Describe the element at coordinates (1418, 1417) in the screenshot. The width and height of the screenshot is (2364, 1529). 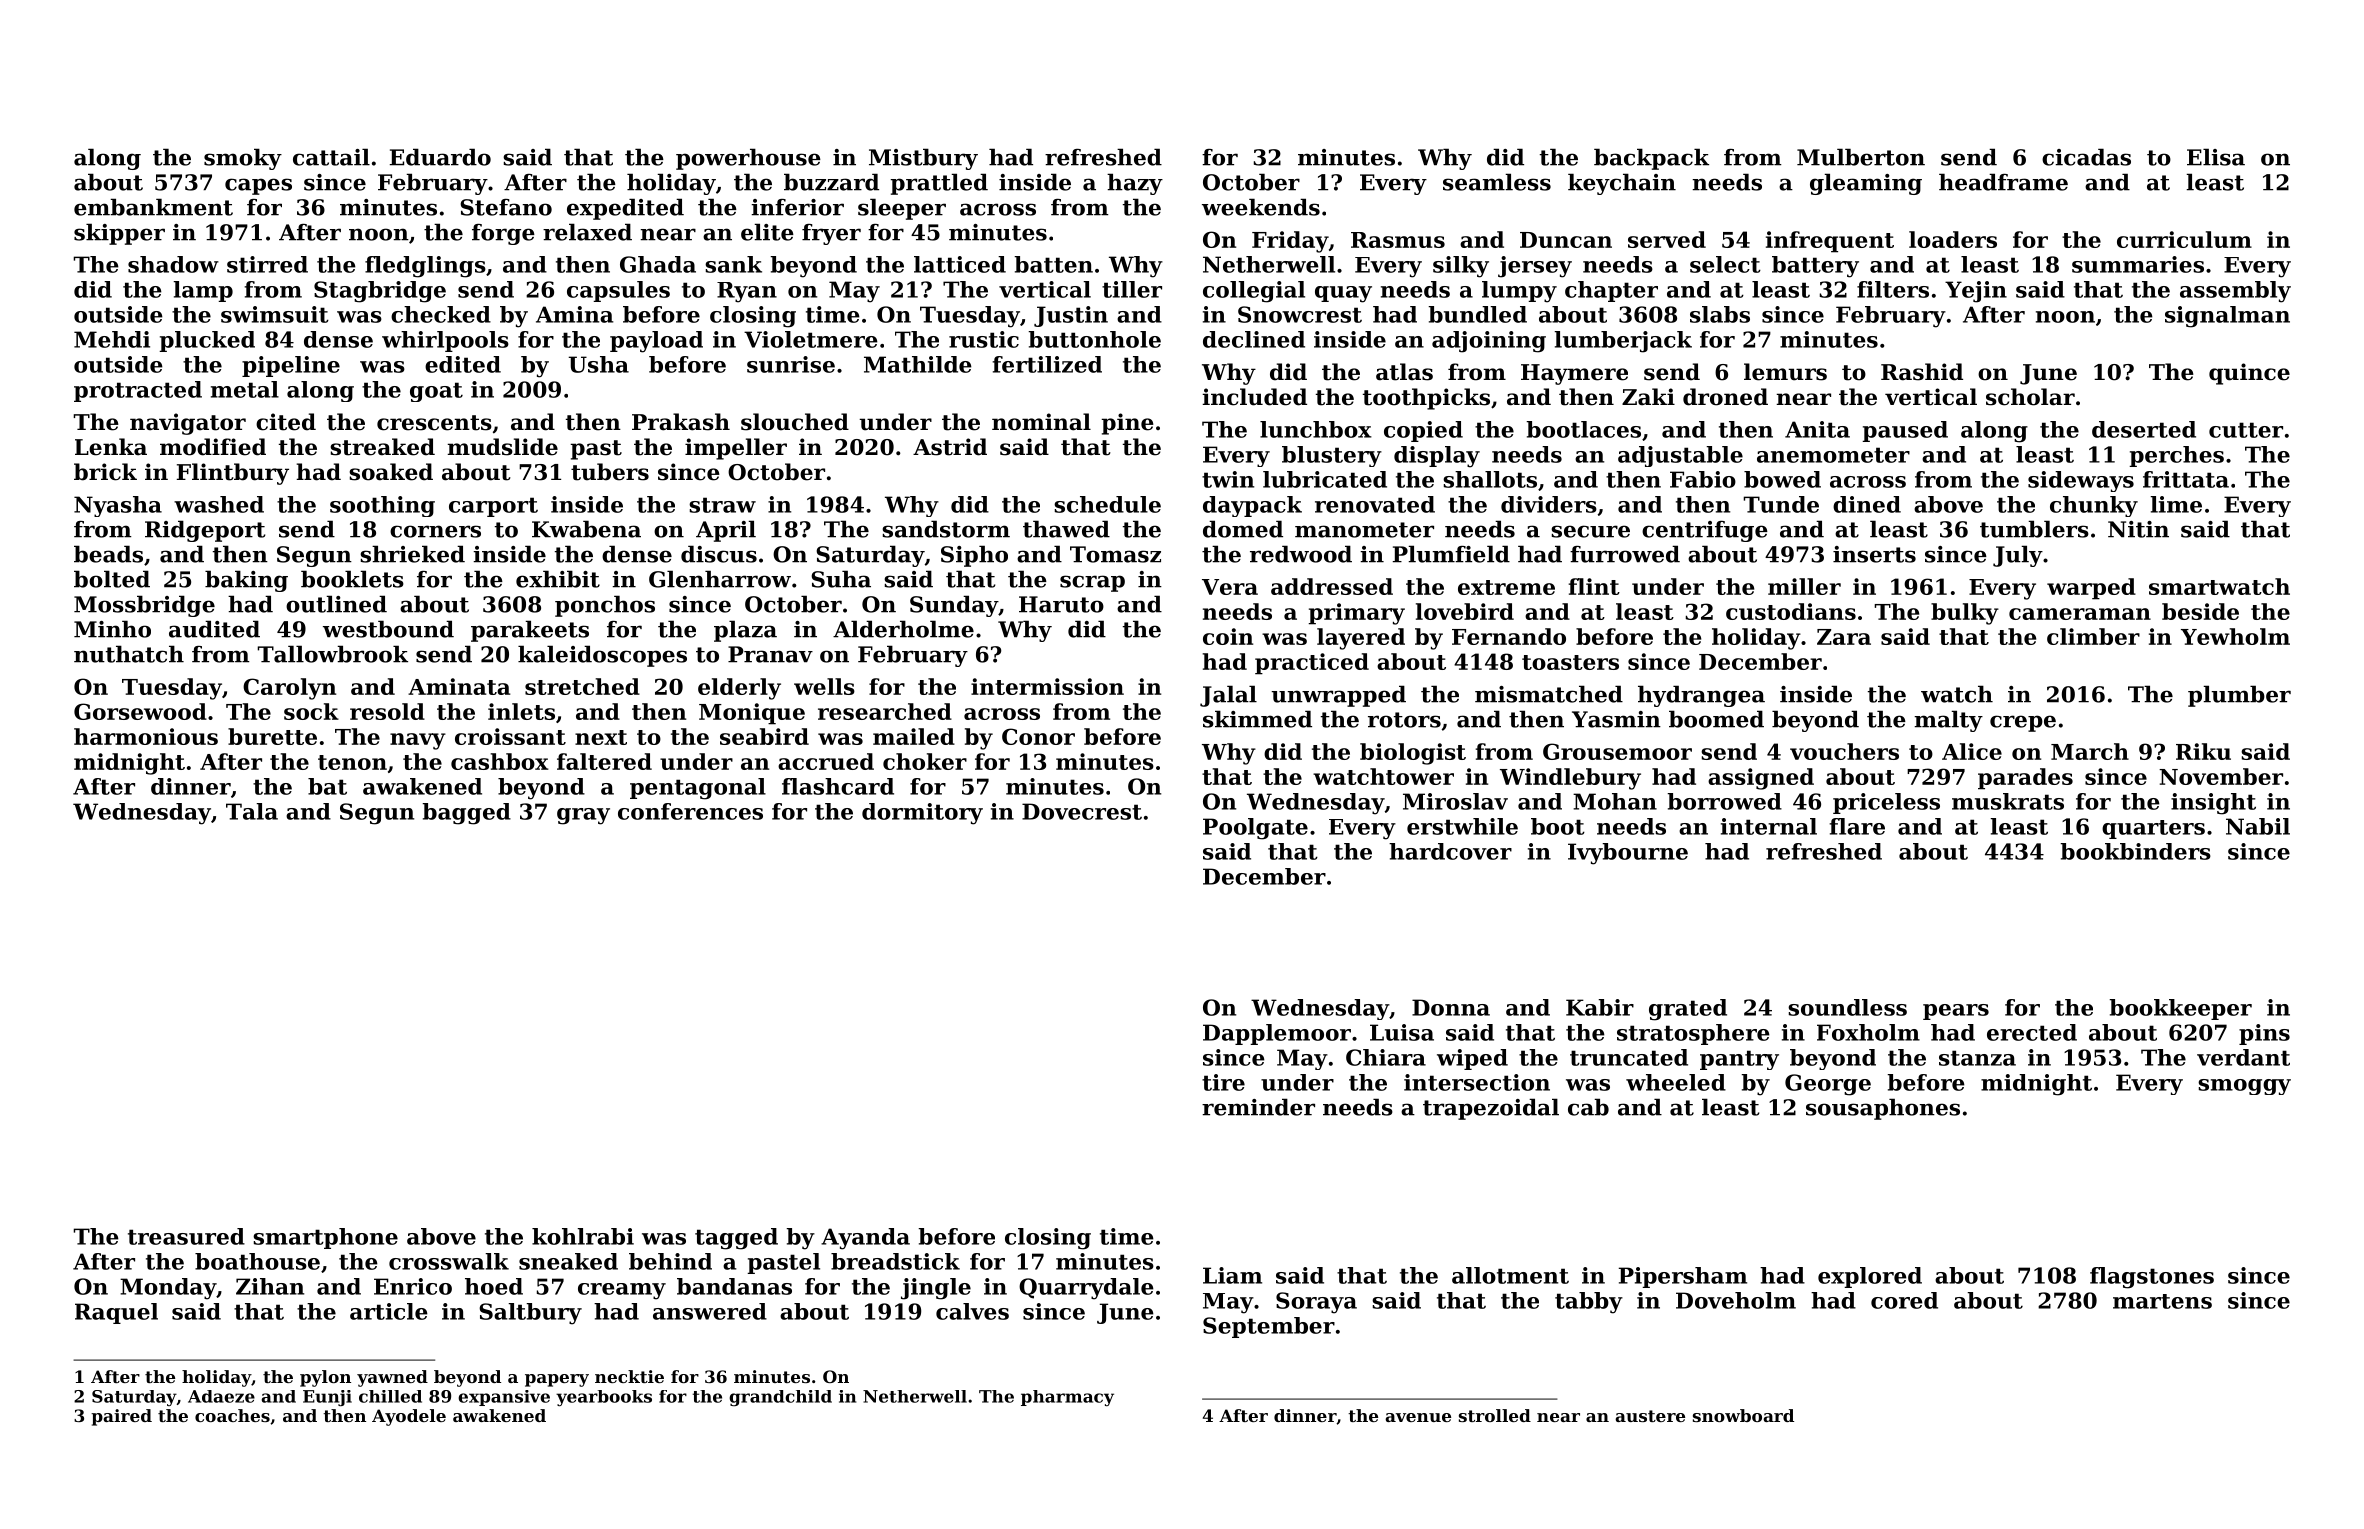
I see `avenue` at that location.
